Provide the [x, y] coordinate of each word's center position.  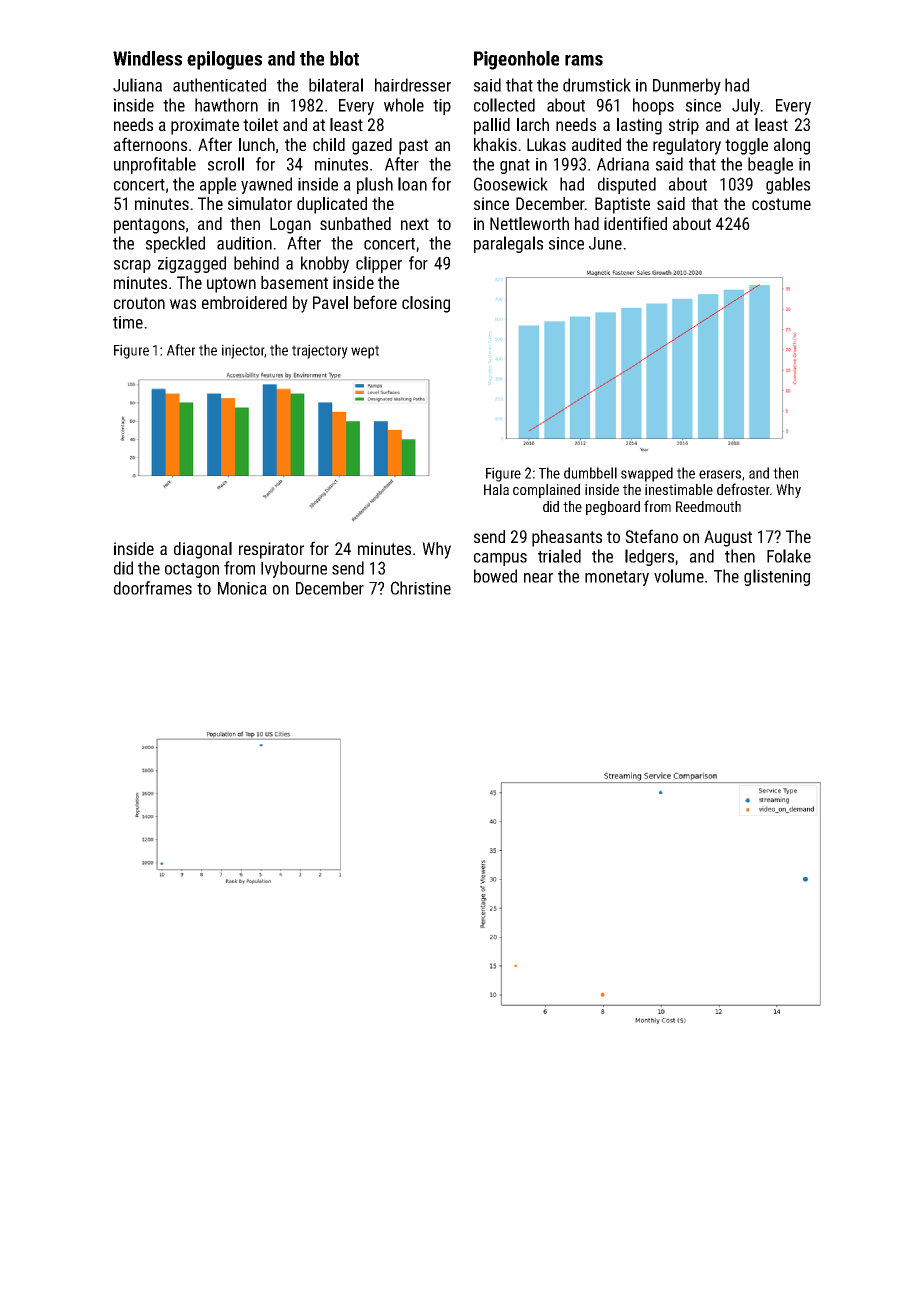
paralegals [508, 244]
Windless [147, 58]
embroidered [244, 302]
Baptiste [622, 205]
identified [635, 223]
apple [218, 185]
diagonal [203, 550]
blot [344, 58]
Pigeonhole [516, 60]
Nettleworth [529, 223]
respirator [271, 550]
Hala [496, 489]
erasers [720, 474]
